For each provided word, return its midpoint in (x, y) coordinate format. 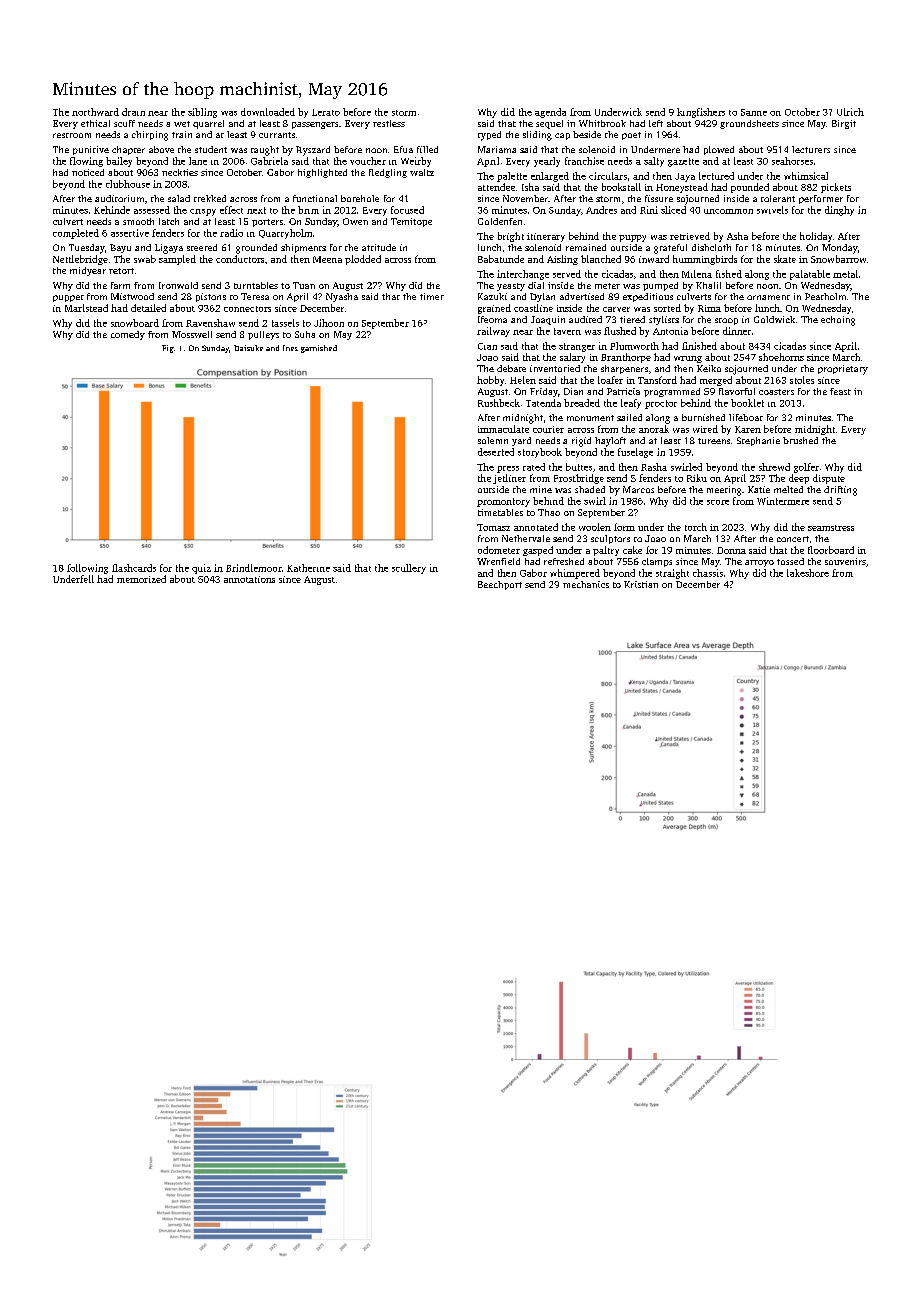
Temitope (411, 222)
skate (785, 259)
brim (308, 210)
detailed (148, 308)
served (567, 274)
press (508, 469)
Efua (403, 149)
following (87, 569)
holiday (816, 237)
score (718, 502)
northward (95, 112)
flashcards (134, 568)
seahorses (792, 161)
